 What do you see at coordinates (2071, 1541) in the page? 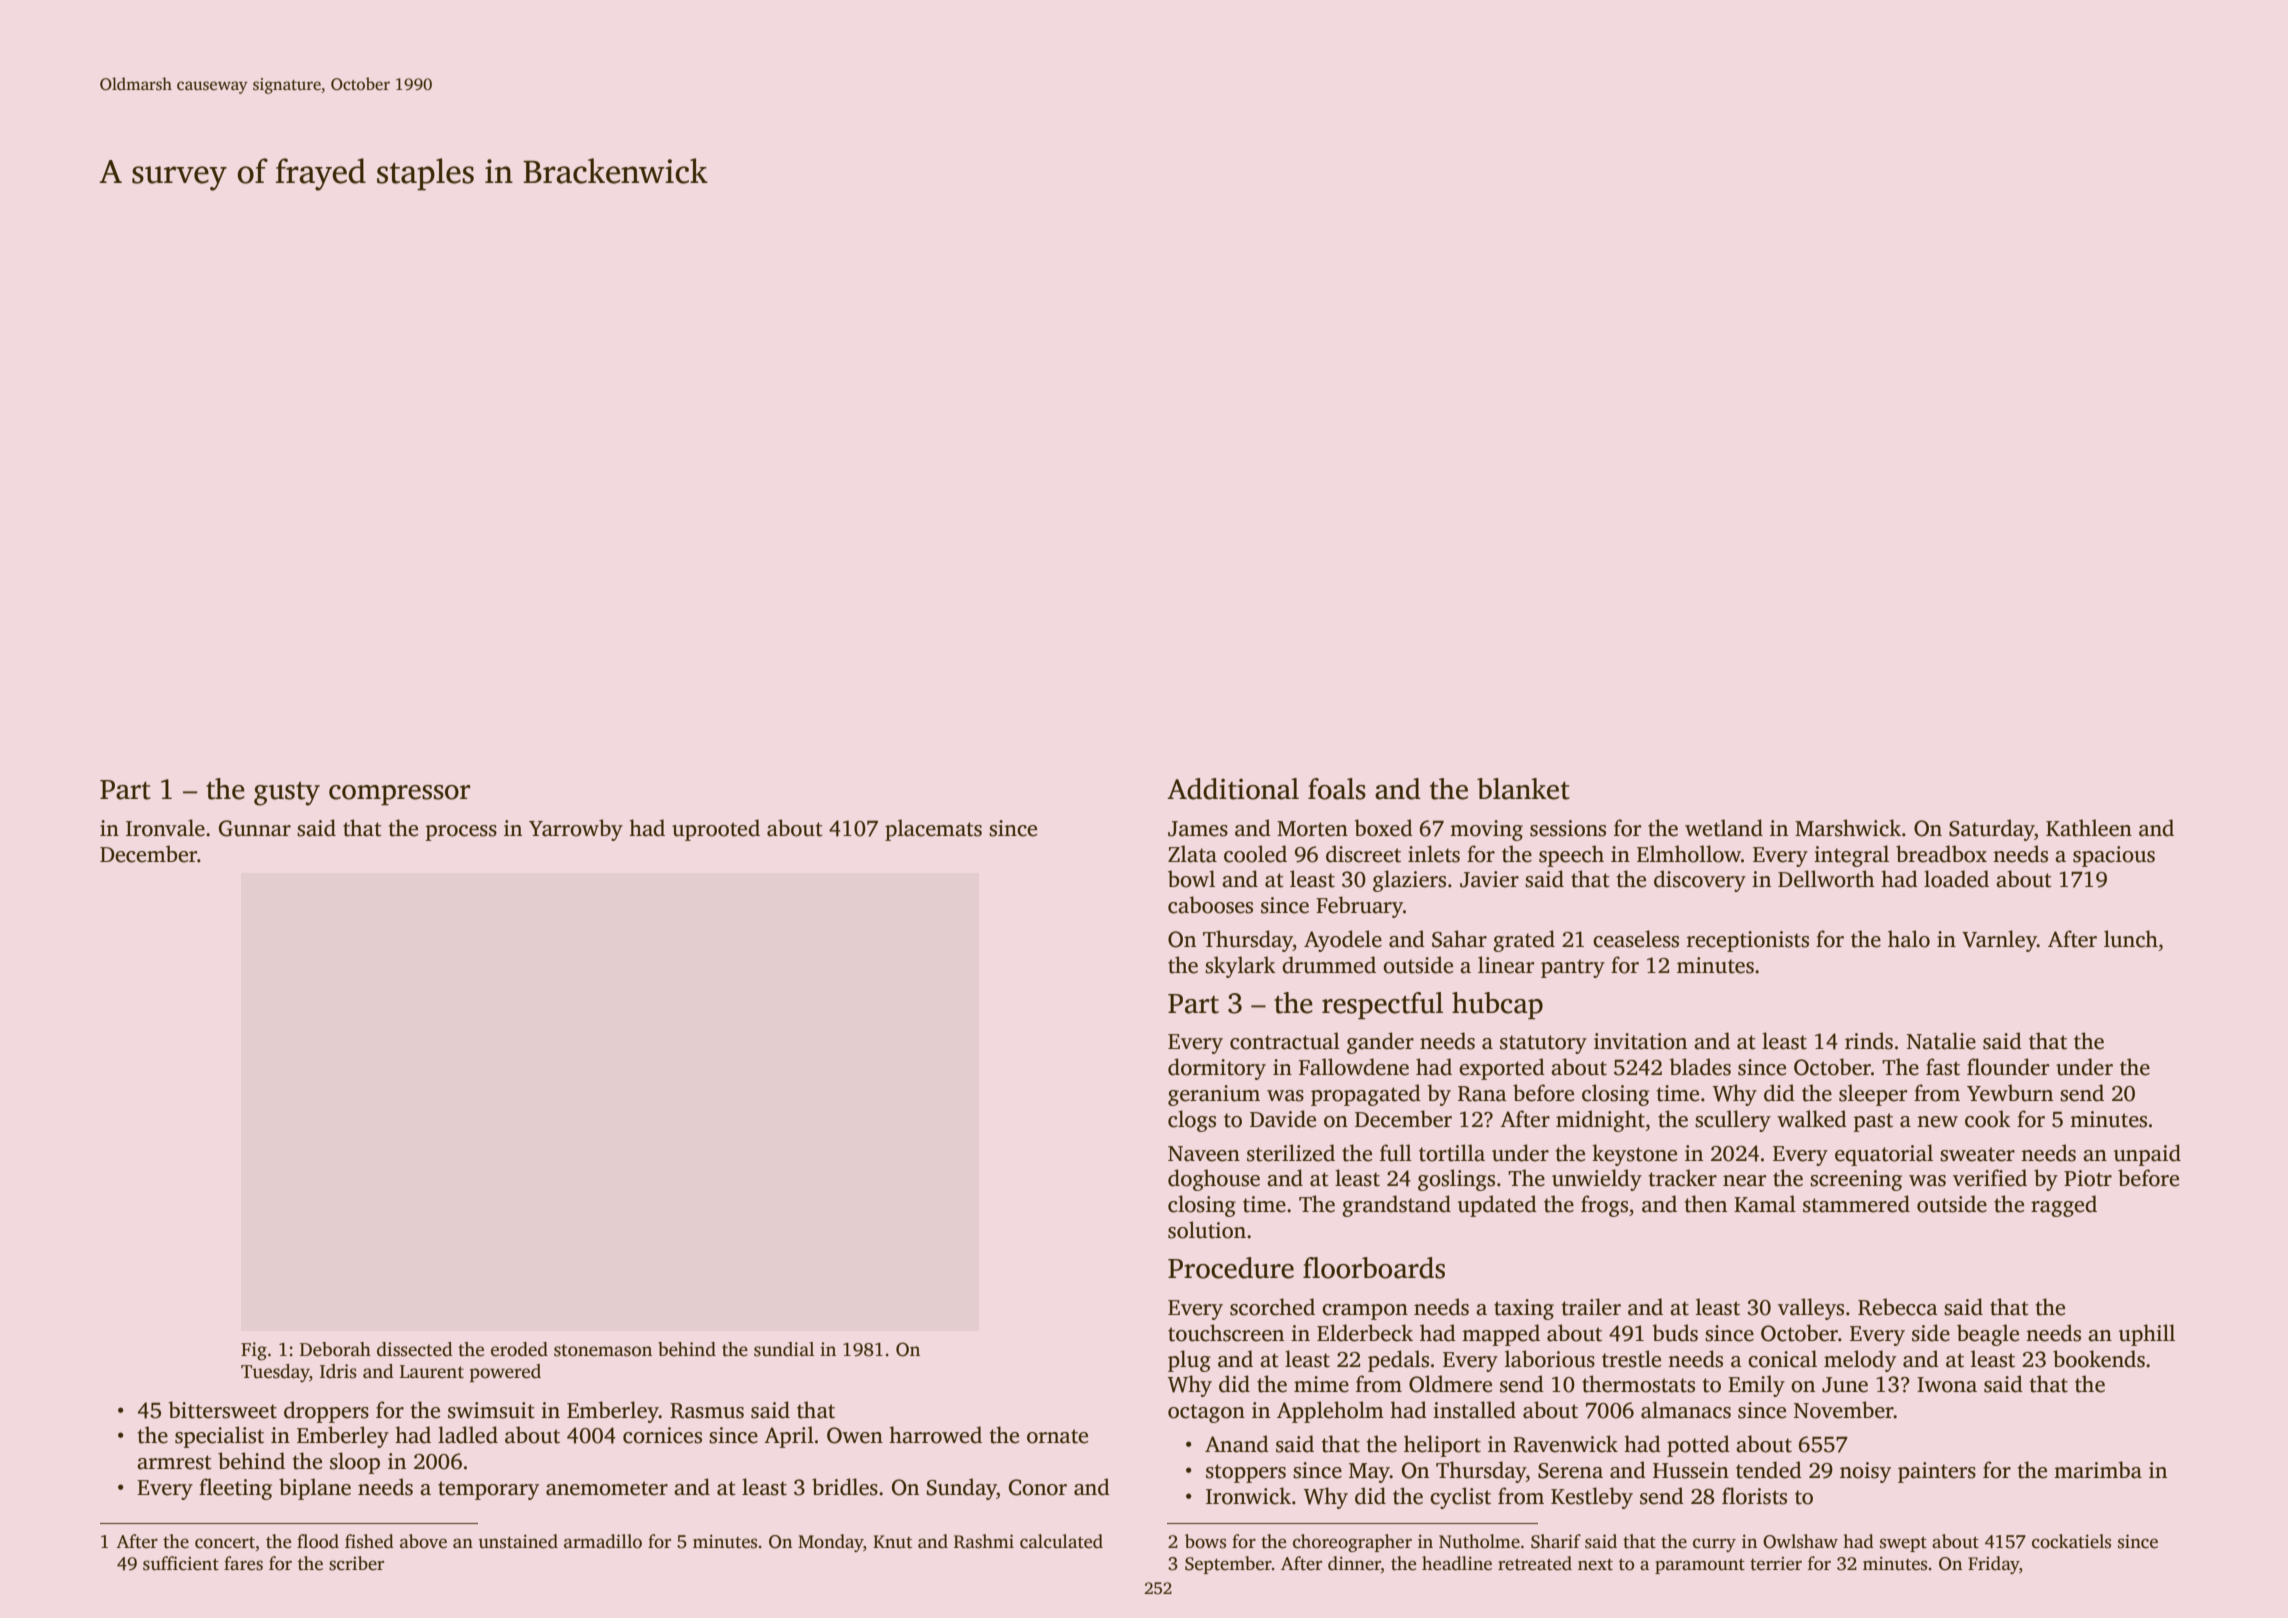
I see `cockatiels` at bounding box center [2071, 1541].
